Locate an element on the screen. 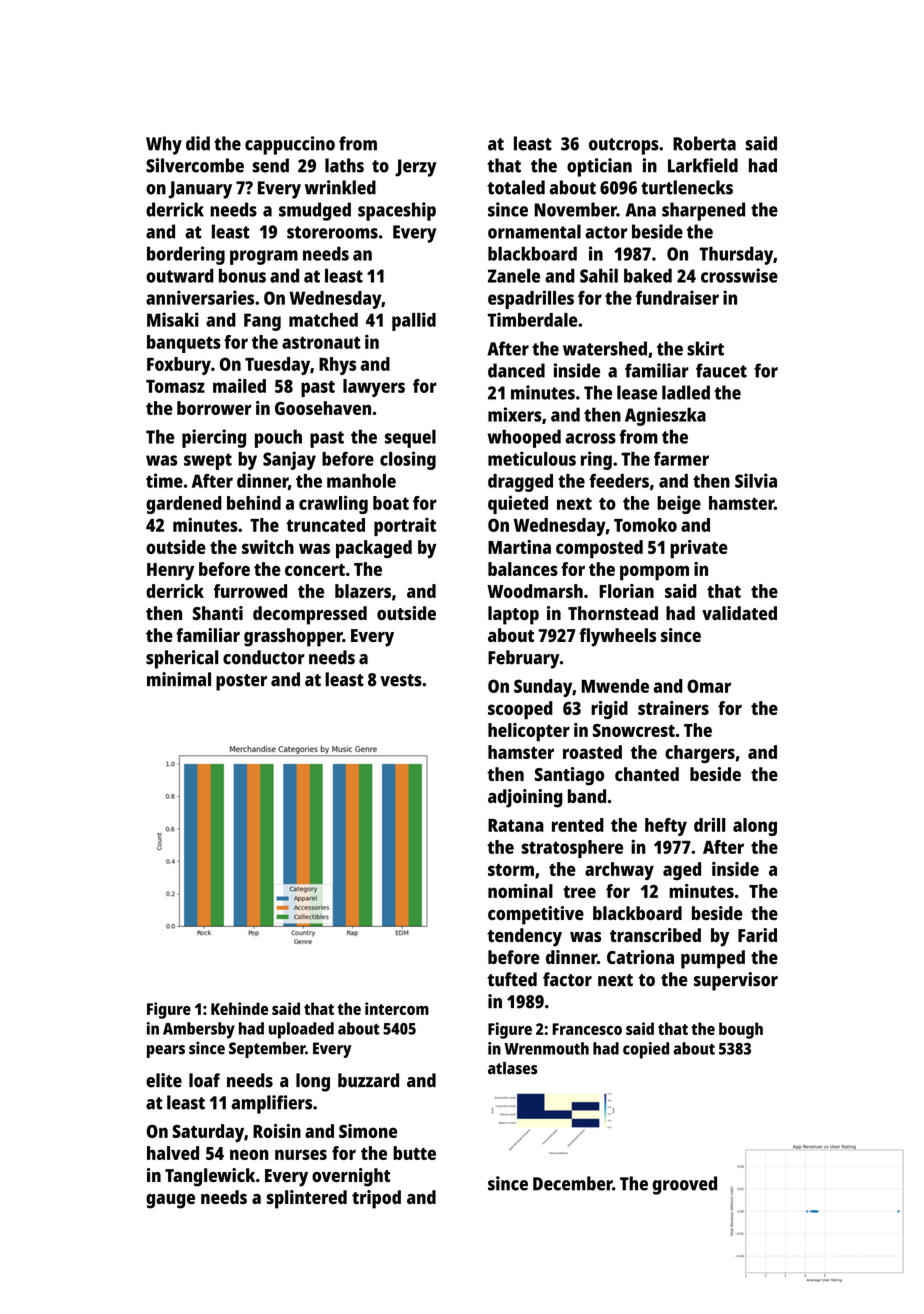  watershed is located at coordinates (605, 348).
